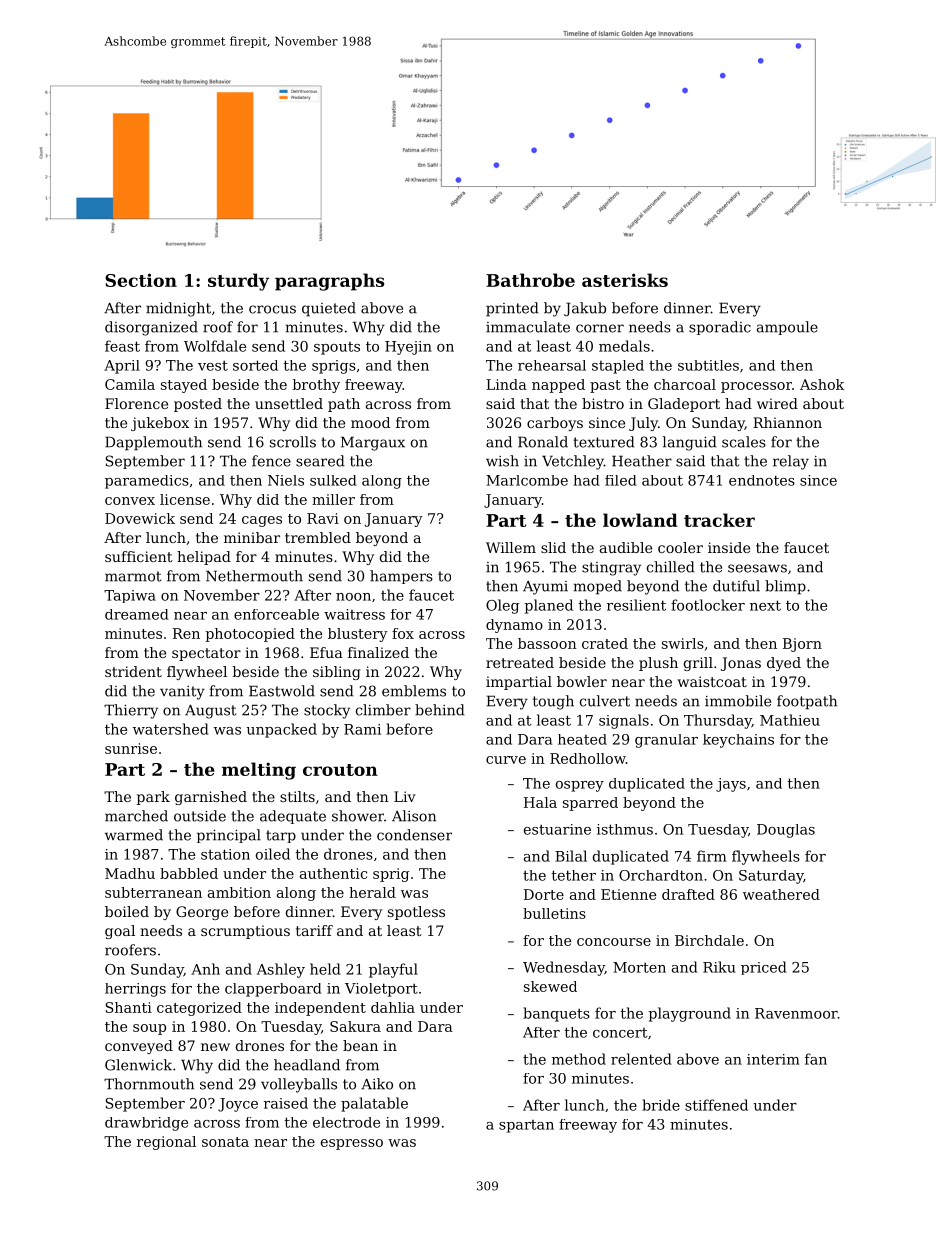 This page has height=1233, width=952. Describe the element at coordinates (139, 1047) in the page. I see `conveyed` at that location.
